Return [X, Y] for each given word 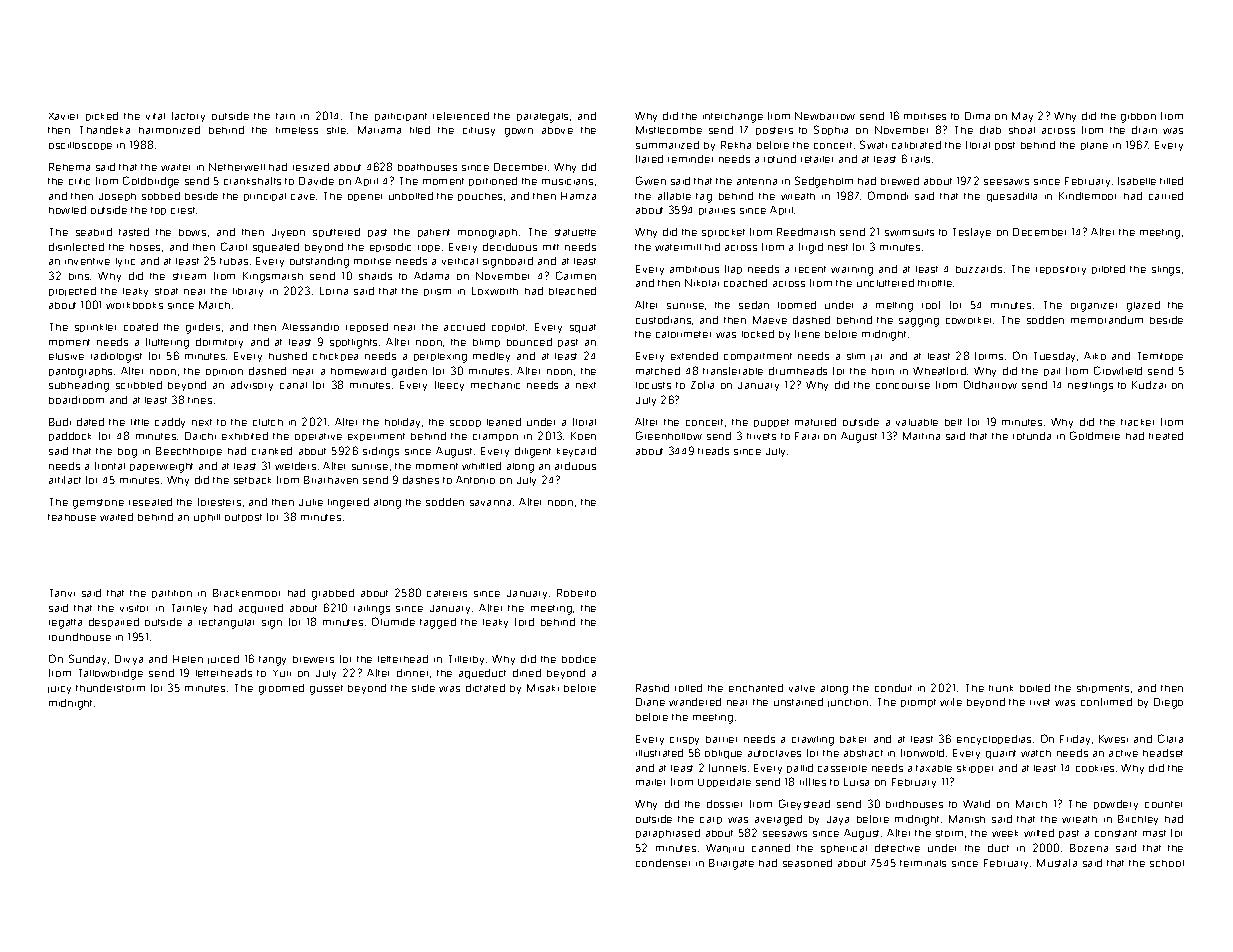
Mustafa [1057, 863]
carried [1166, 196]
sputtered [336, 232]
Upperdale [724, 782]
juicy [59, 690]
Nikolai [702, 283]
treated [1166, 436]
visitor [134, 608]
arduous [575, 466]
